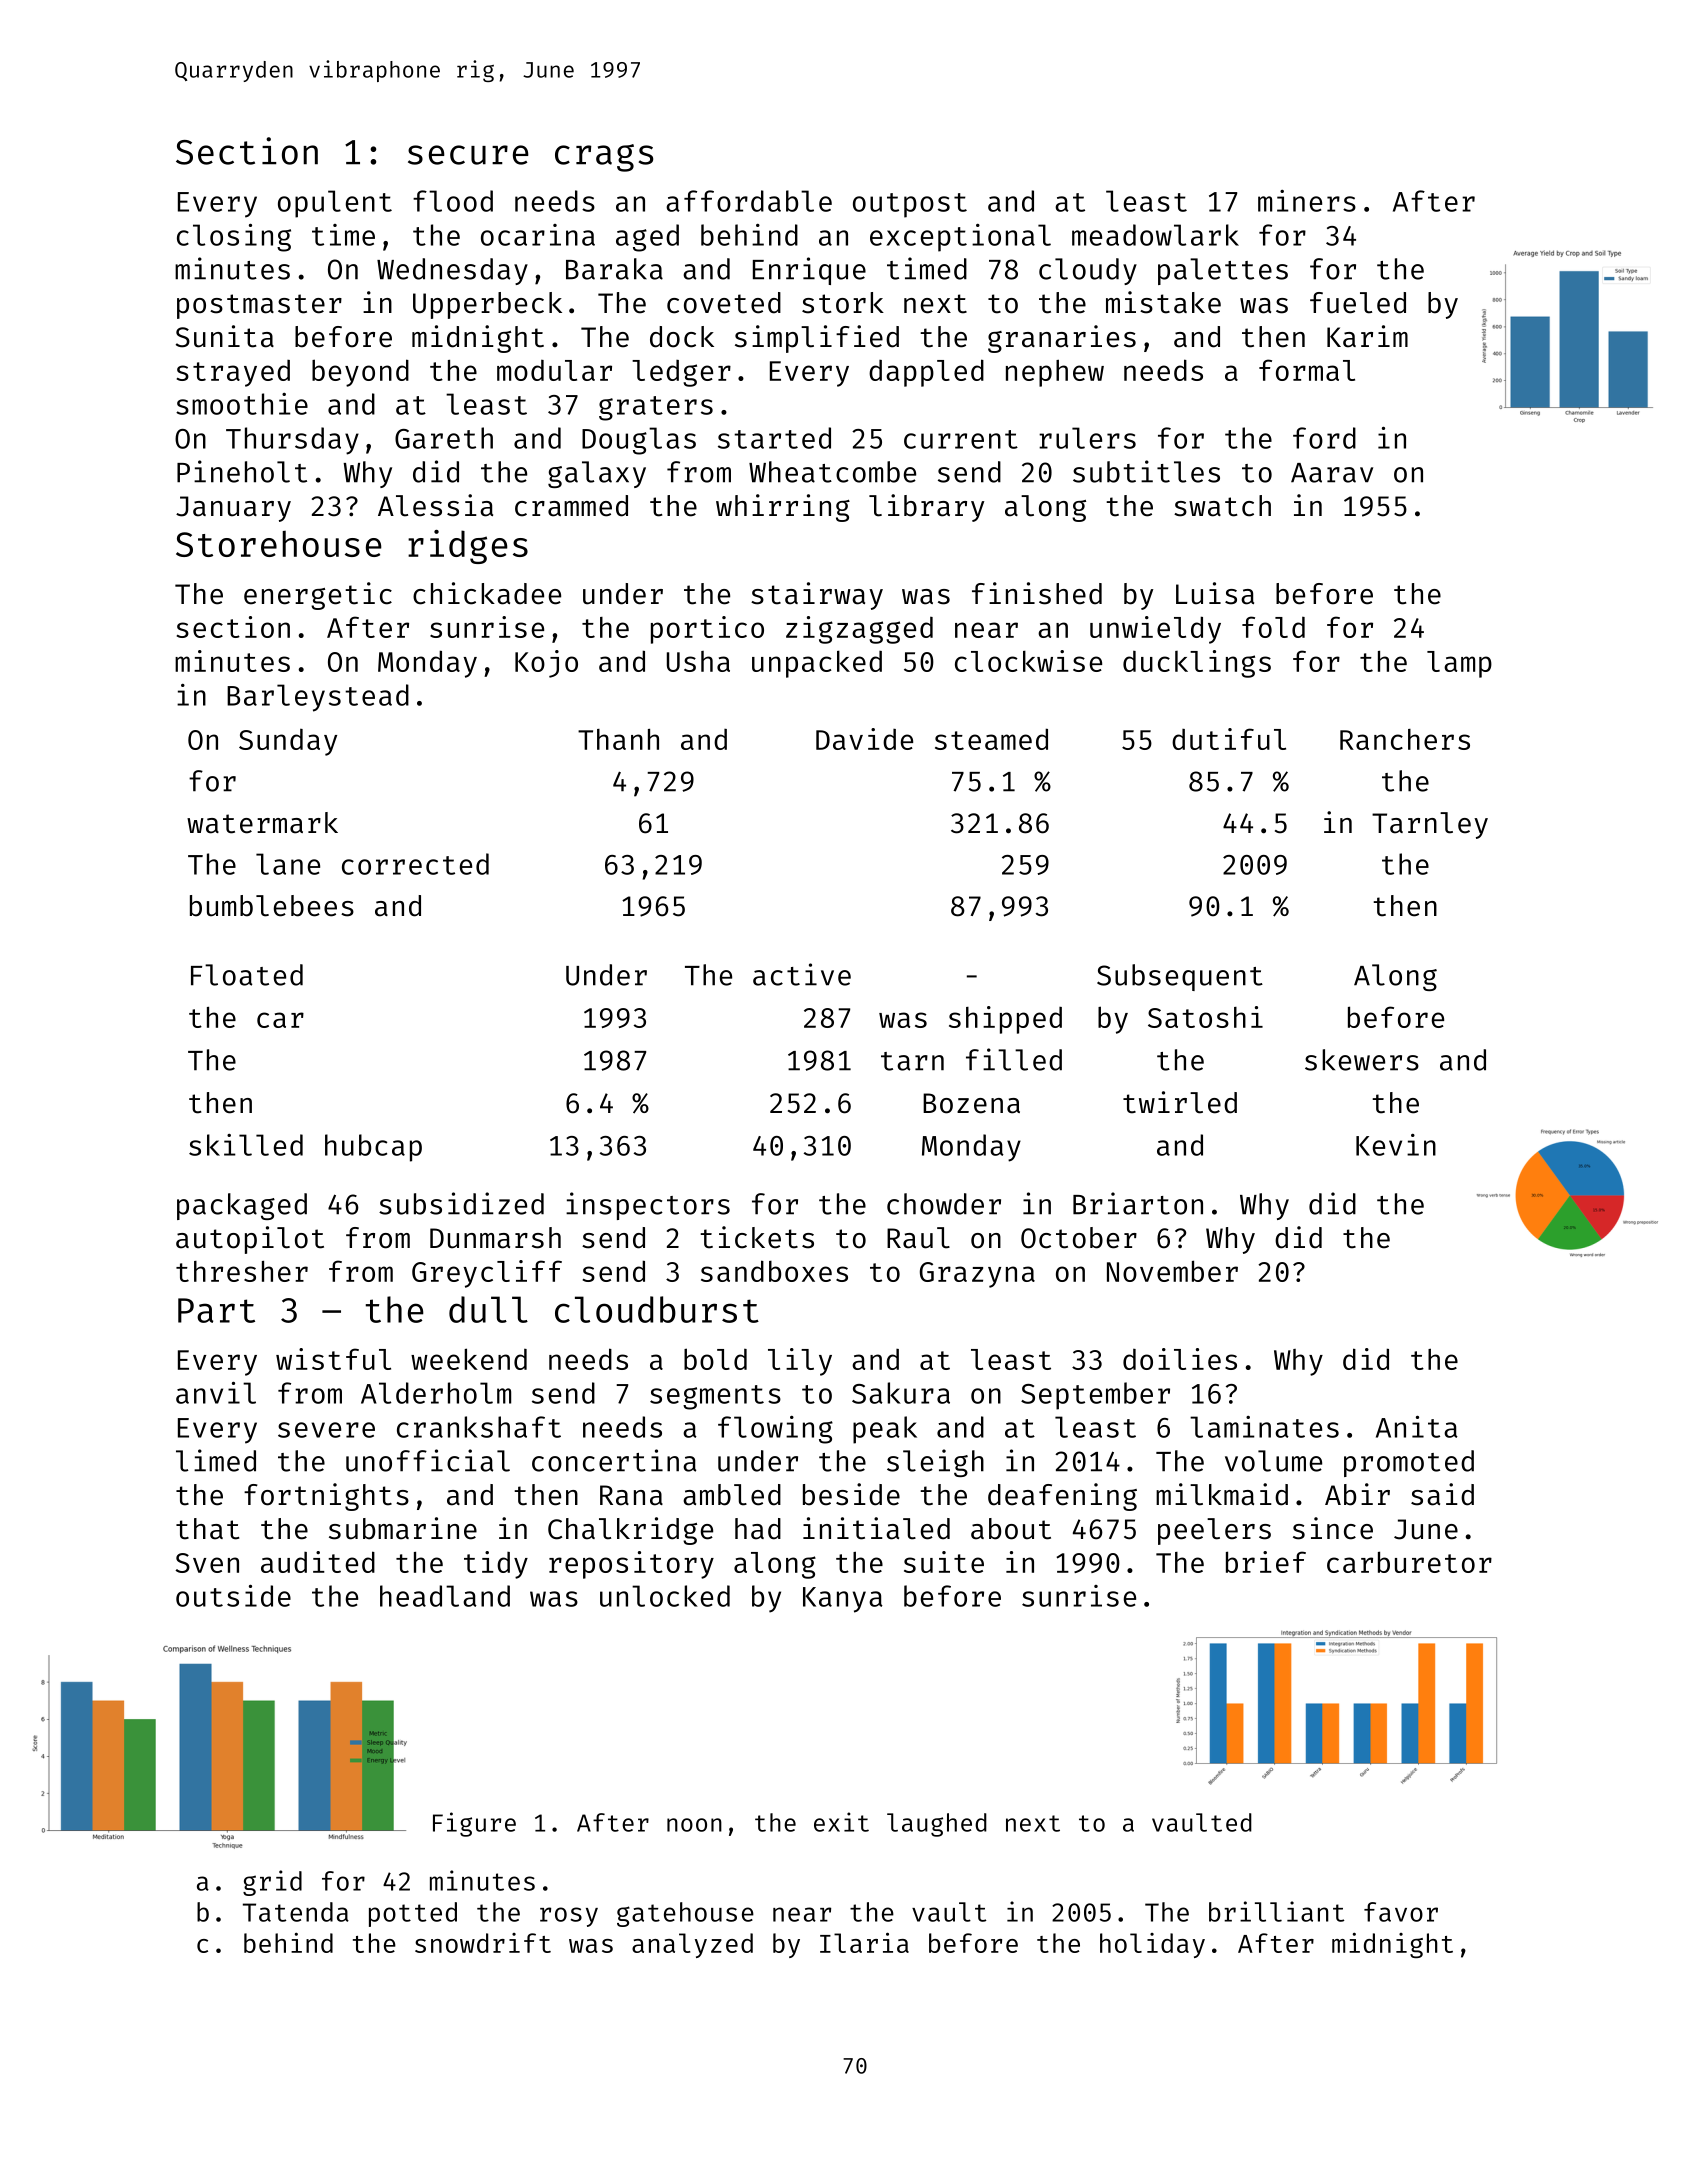 This page has width=1683, height=2178. I want to click on nephew, so click(1055, 373).
